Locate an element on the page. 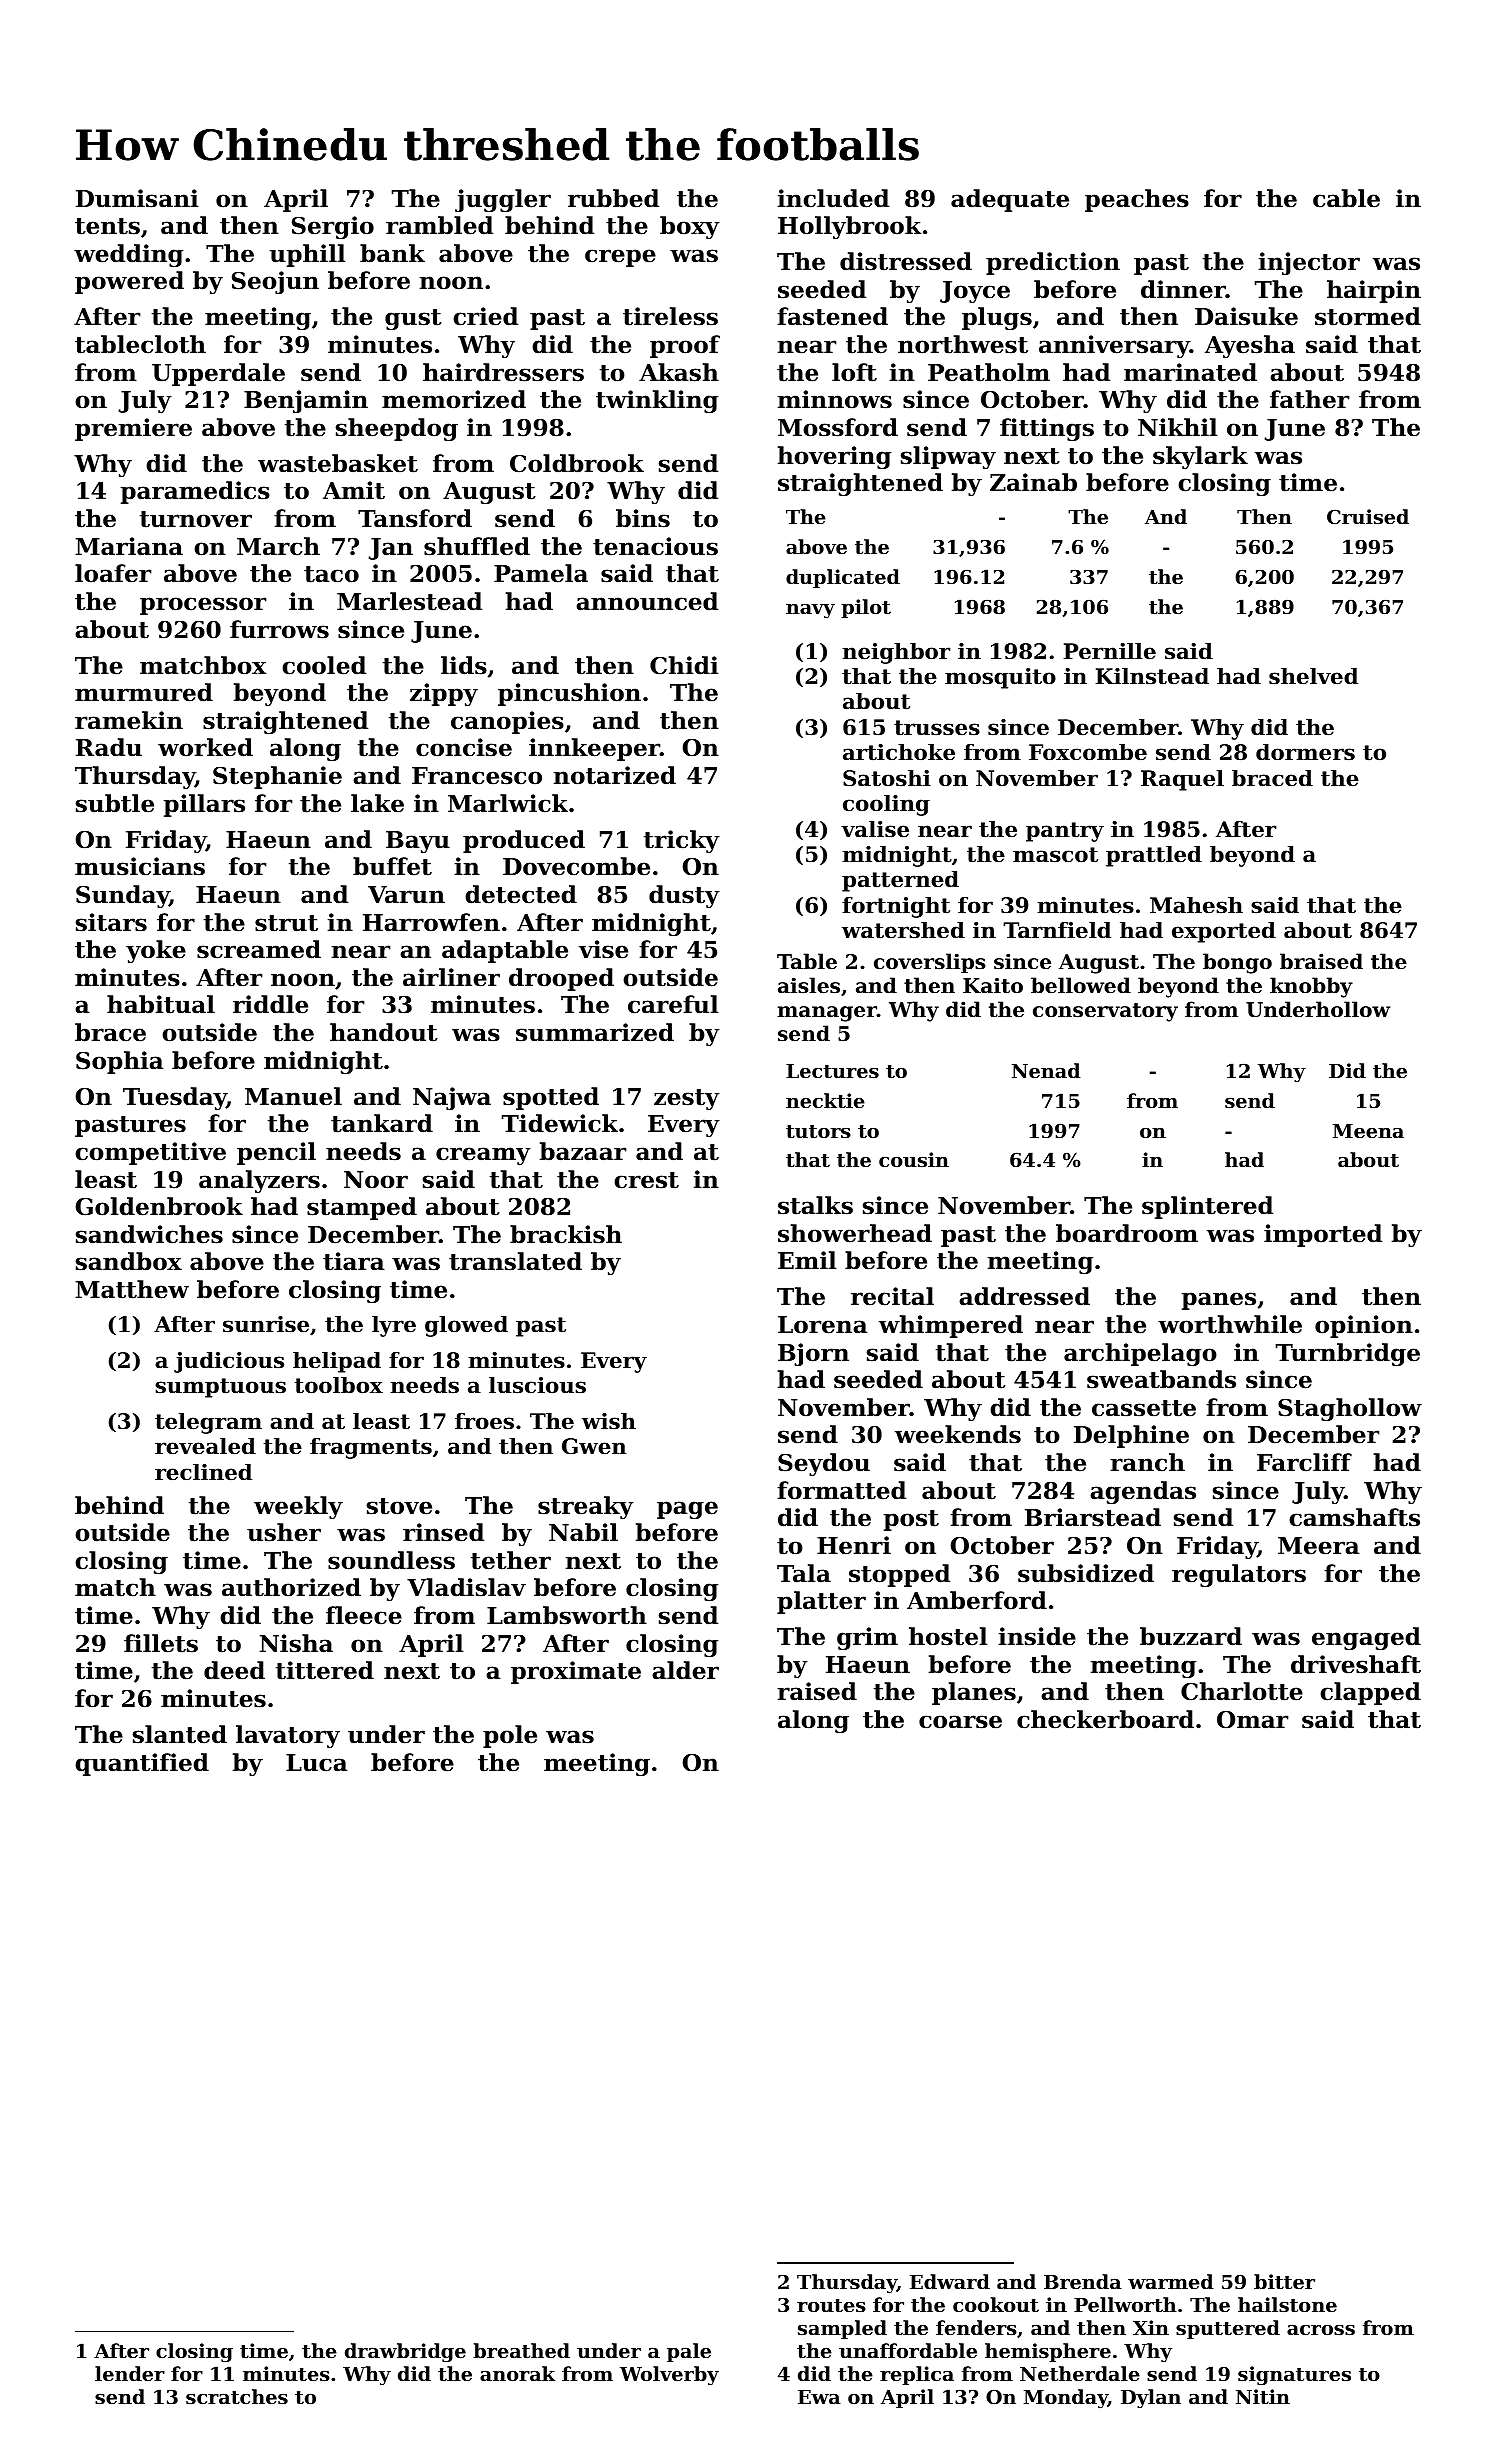 The width and height of the document is (1496, 2464). Bjorn is located at coordinates (813, 1354).
